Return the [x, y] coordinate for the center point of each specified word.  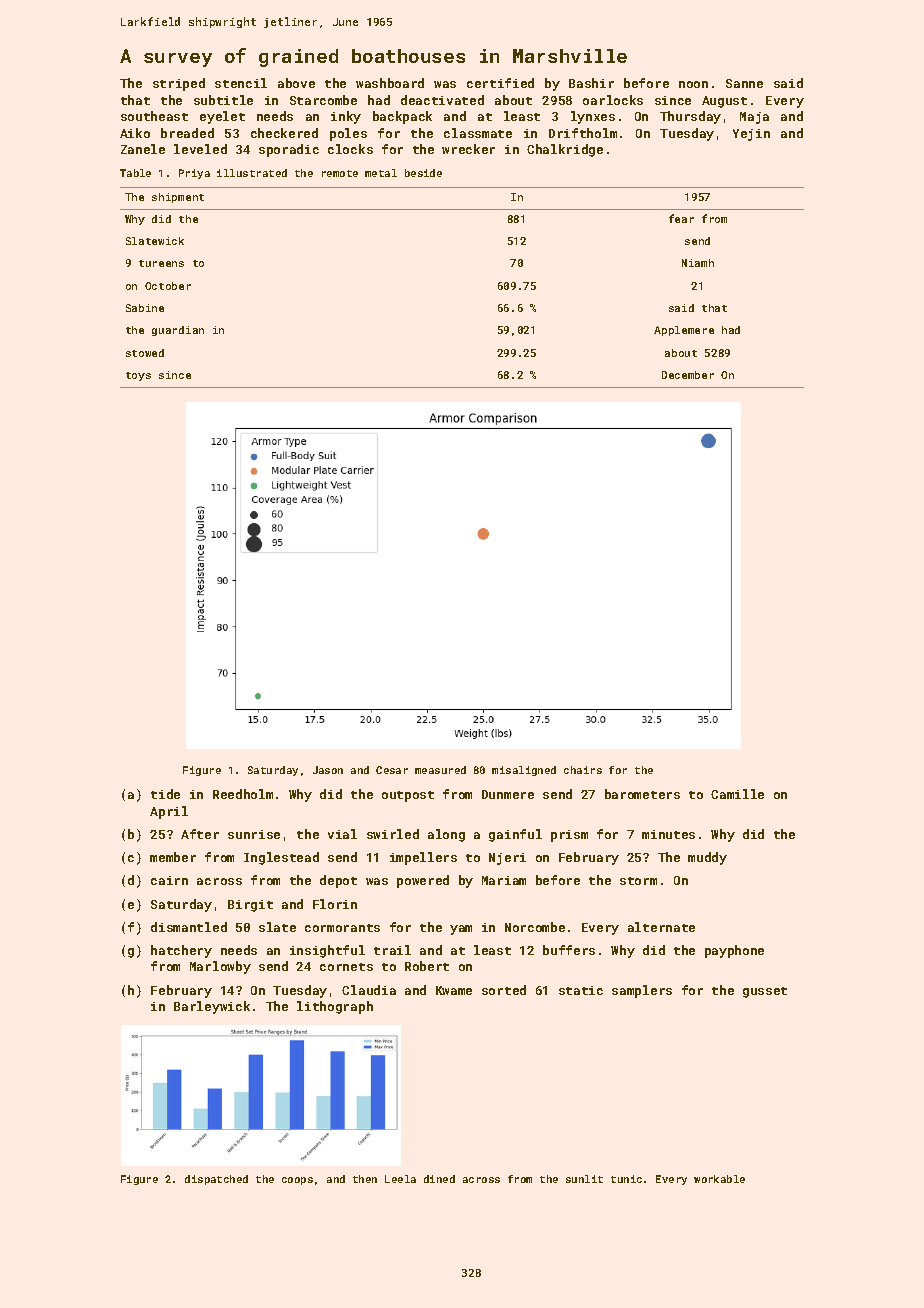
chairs [583, 770]
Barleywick [212, 1007]
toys [138, 376]
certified [500, 83]
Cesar [392, 770]
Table [135, 173]
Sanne [744, 83]
